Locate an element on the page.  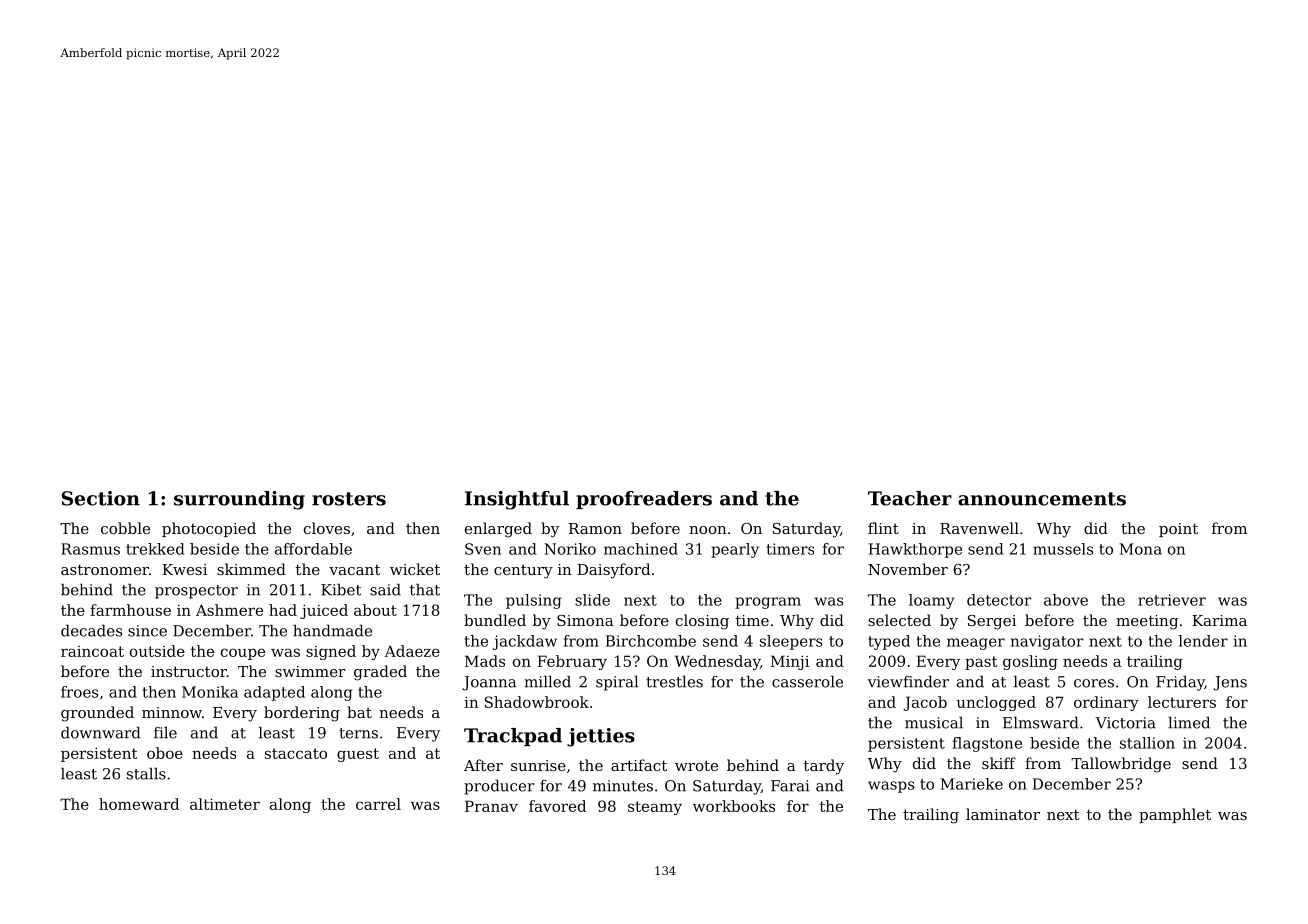
astronomer is located at coordinates (105, 569).
